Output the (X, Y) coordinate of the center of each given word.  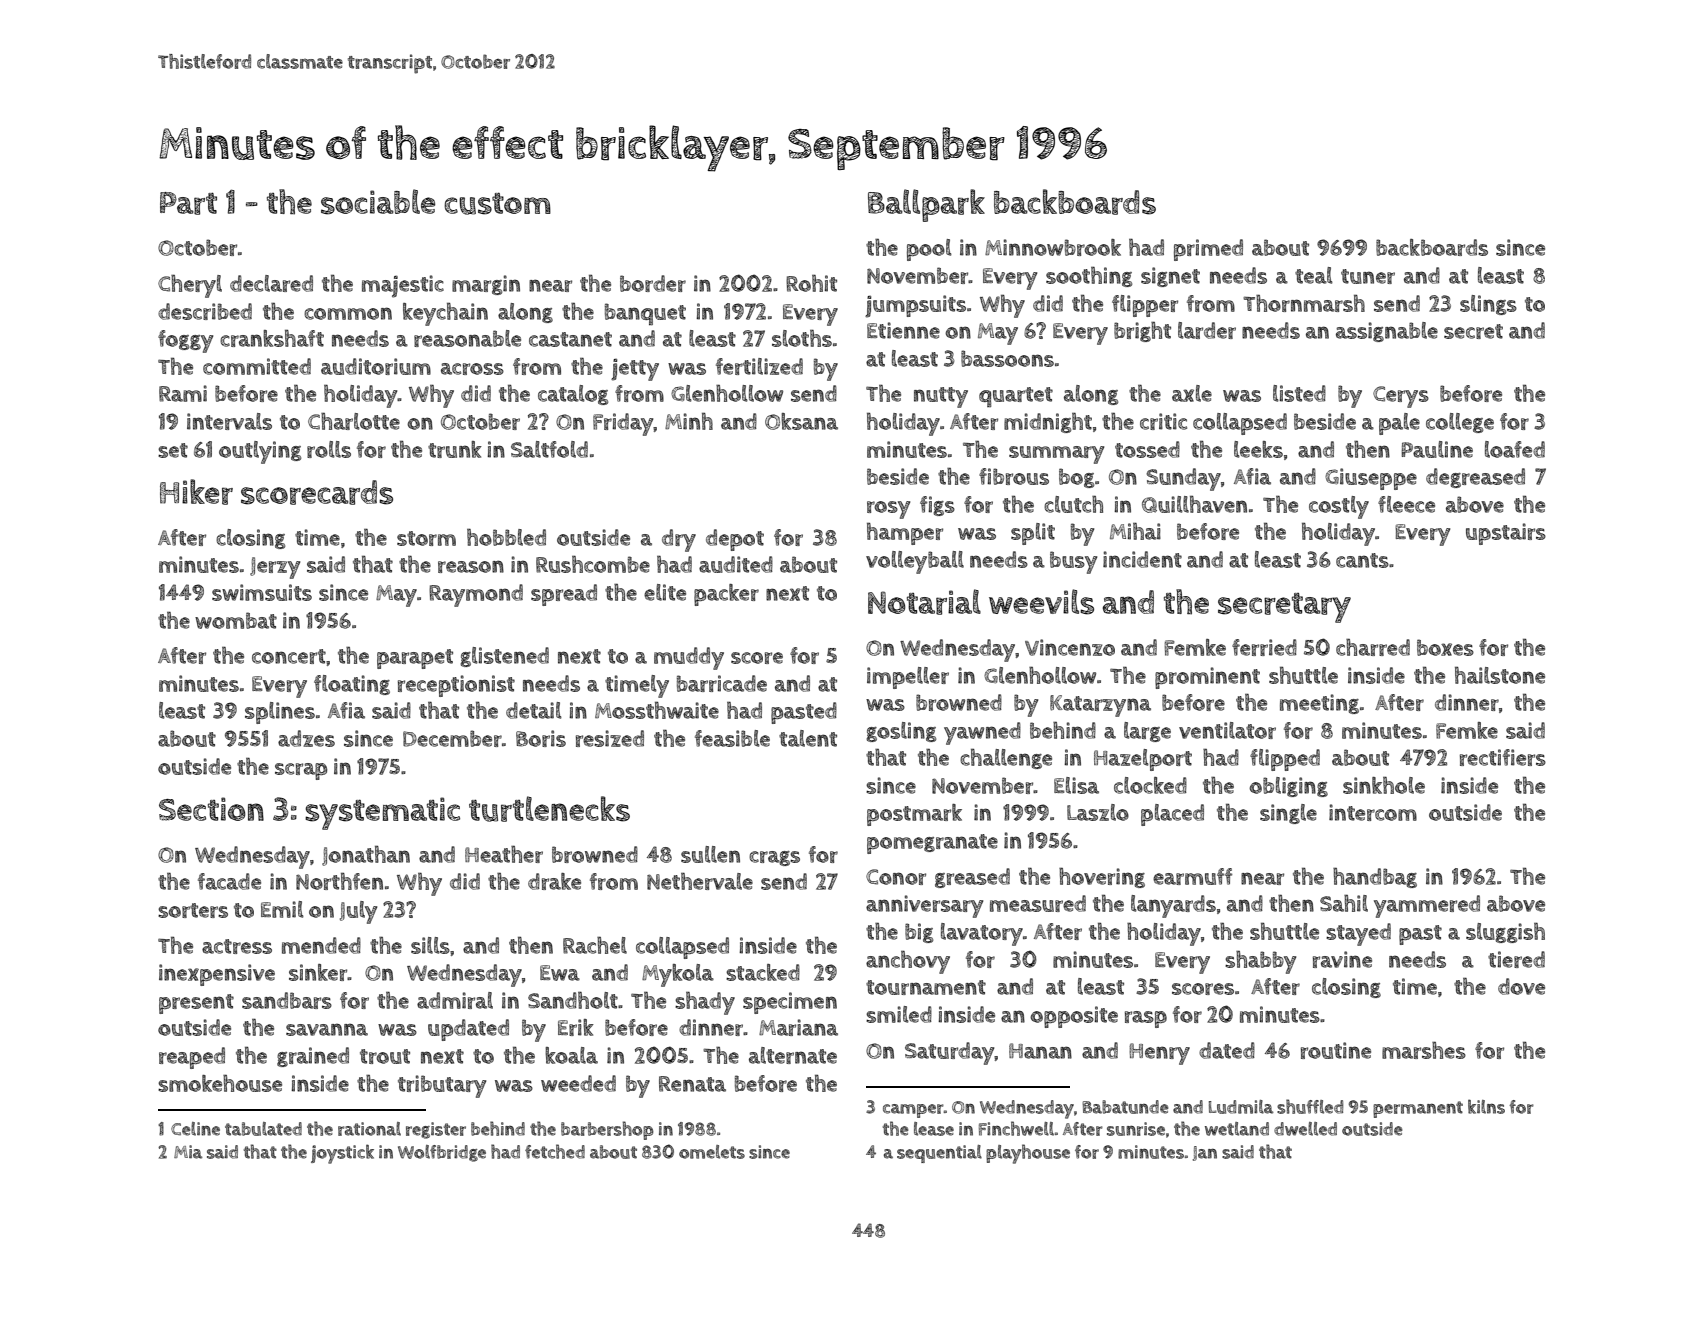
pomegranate (932, 844)
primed (1208, 250)
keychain (445, 314)
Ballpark (926, 205)
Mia (188, 1152)
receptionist (456, 686)
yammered (1427, 906)
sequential (939, 1154)
